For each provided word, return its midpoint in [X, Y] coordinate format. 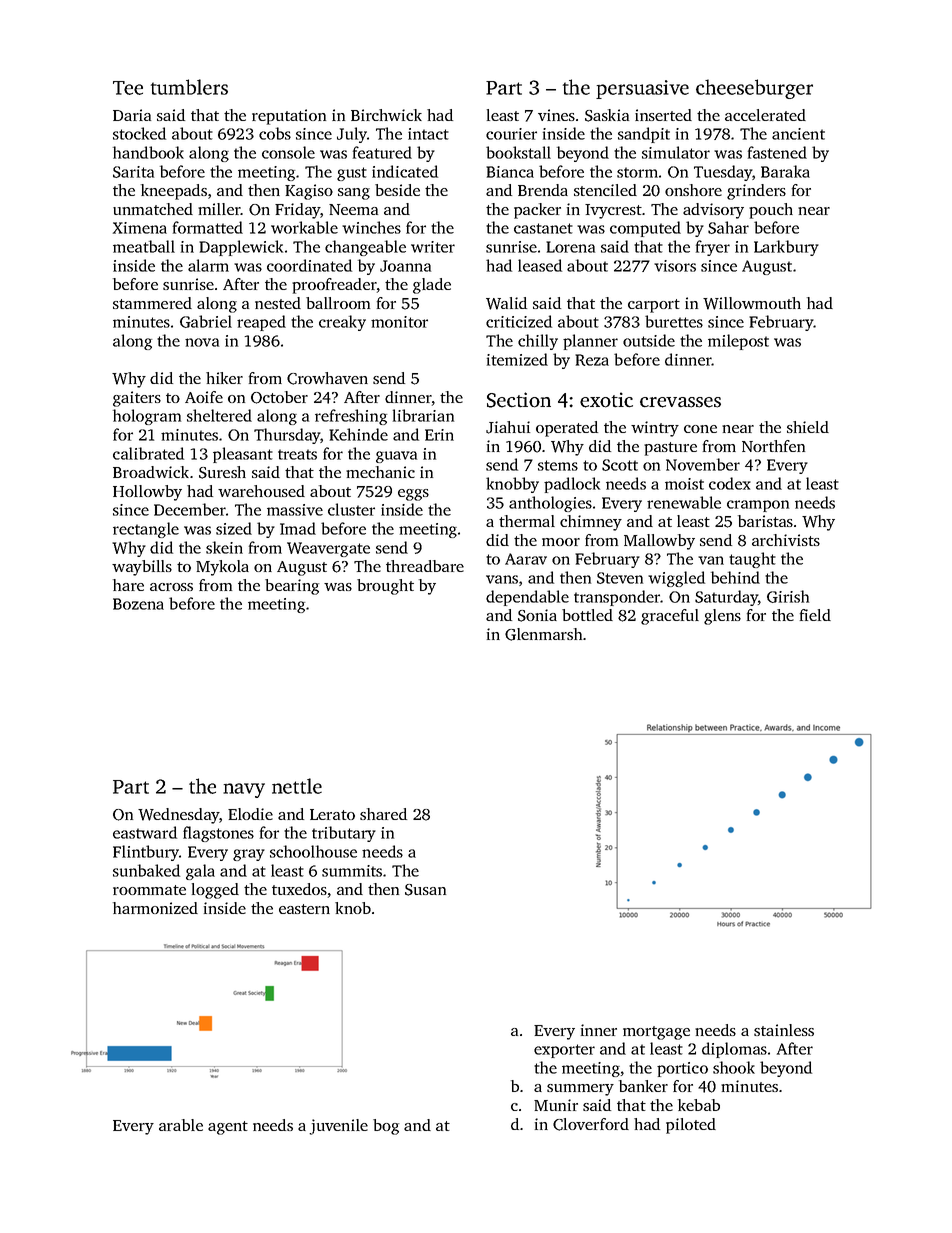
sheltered [219, 415]
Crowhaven [327, 378]
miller [219, 209]
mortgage [656, 1033]
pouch [771, 211]
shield [808, 427]
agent [228, 1128]
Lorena [570, 247]
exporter [564, 1051]
